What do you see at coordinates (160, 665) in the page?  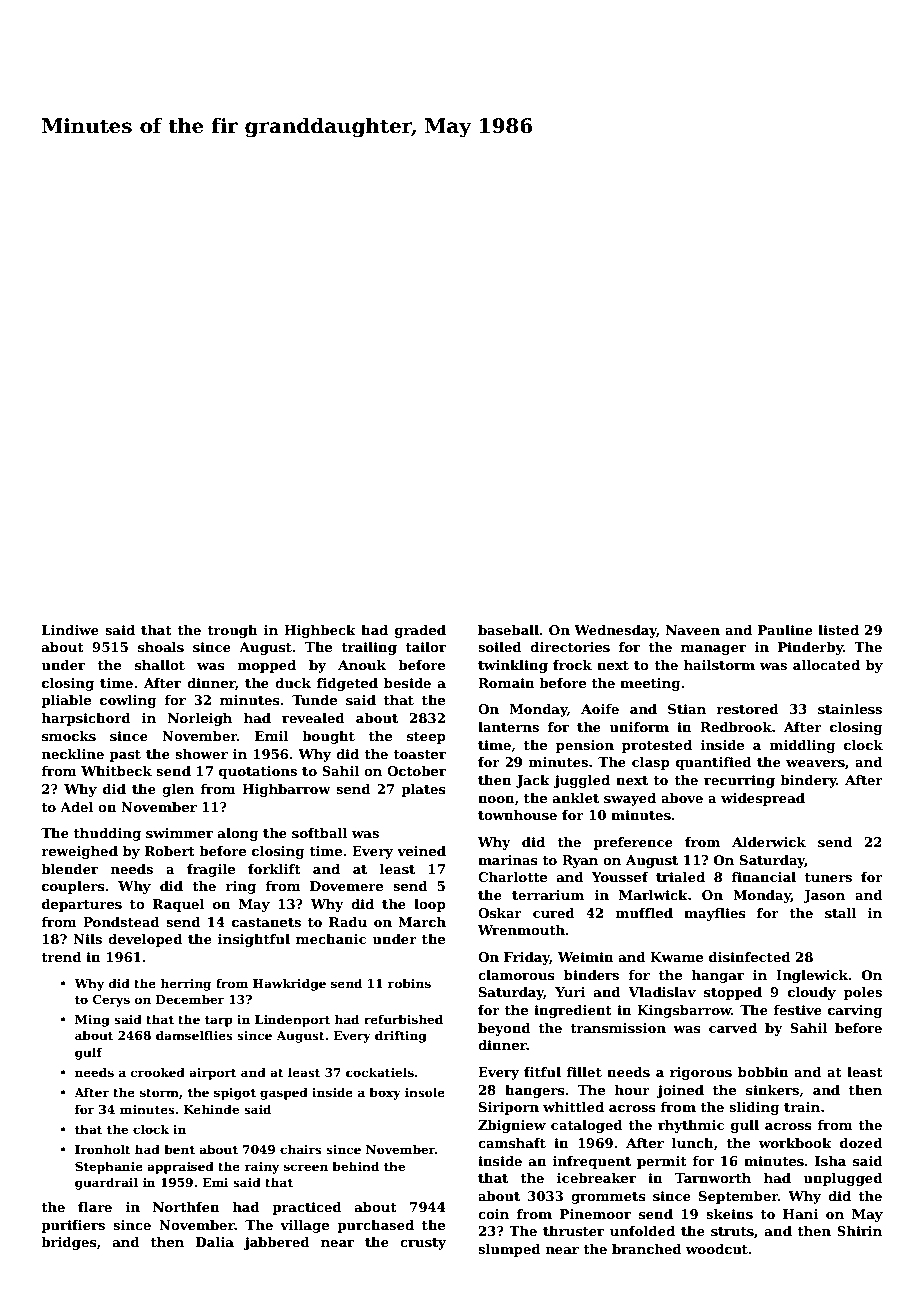 I see `shallot` at bounding box center [160, 665].
